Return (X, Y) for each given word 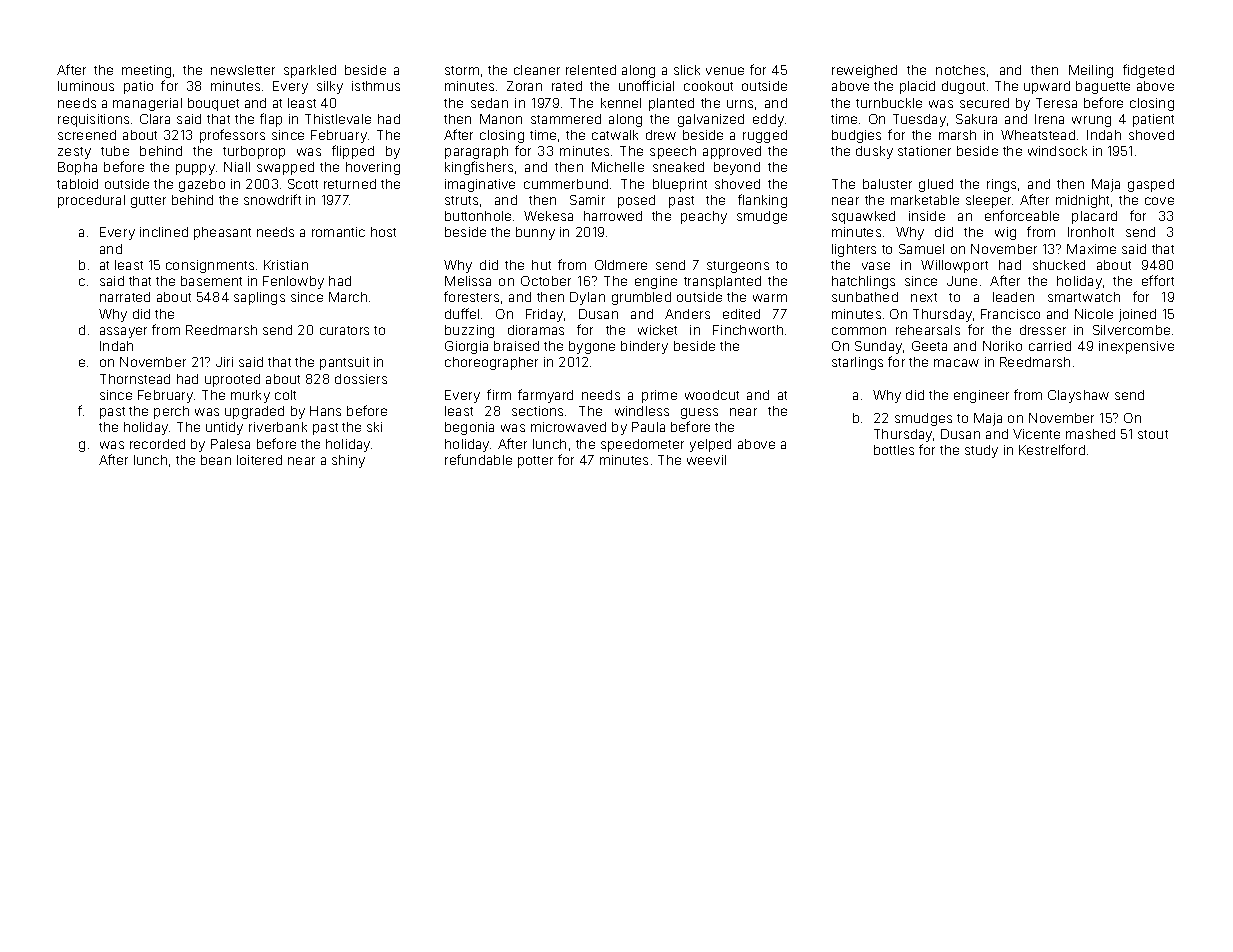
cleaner (537, 70)
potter (535, 462)
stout (1153, 434)
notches (960, 70)
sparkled (310, 71)
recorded (157, 444)
